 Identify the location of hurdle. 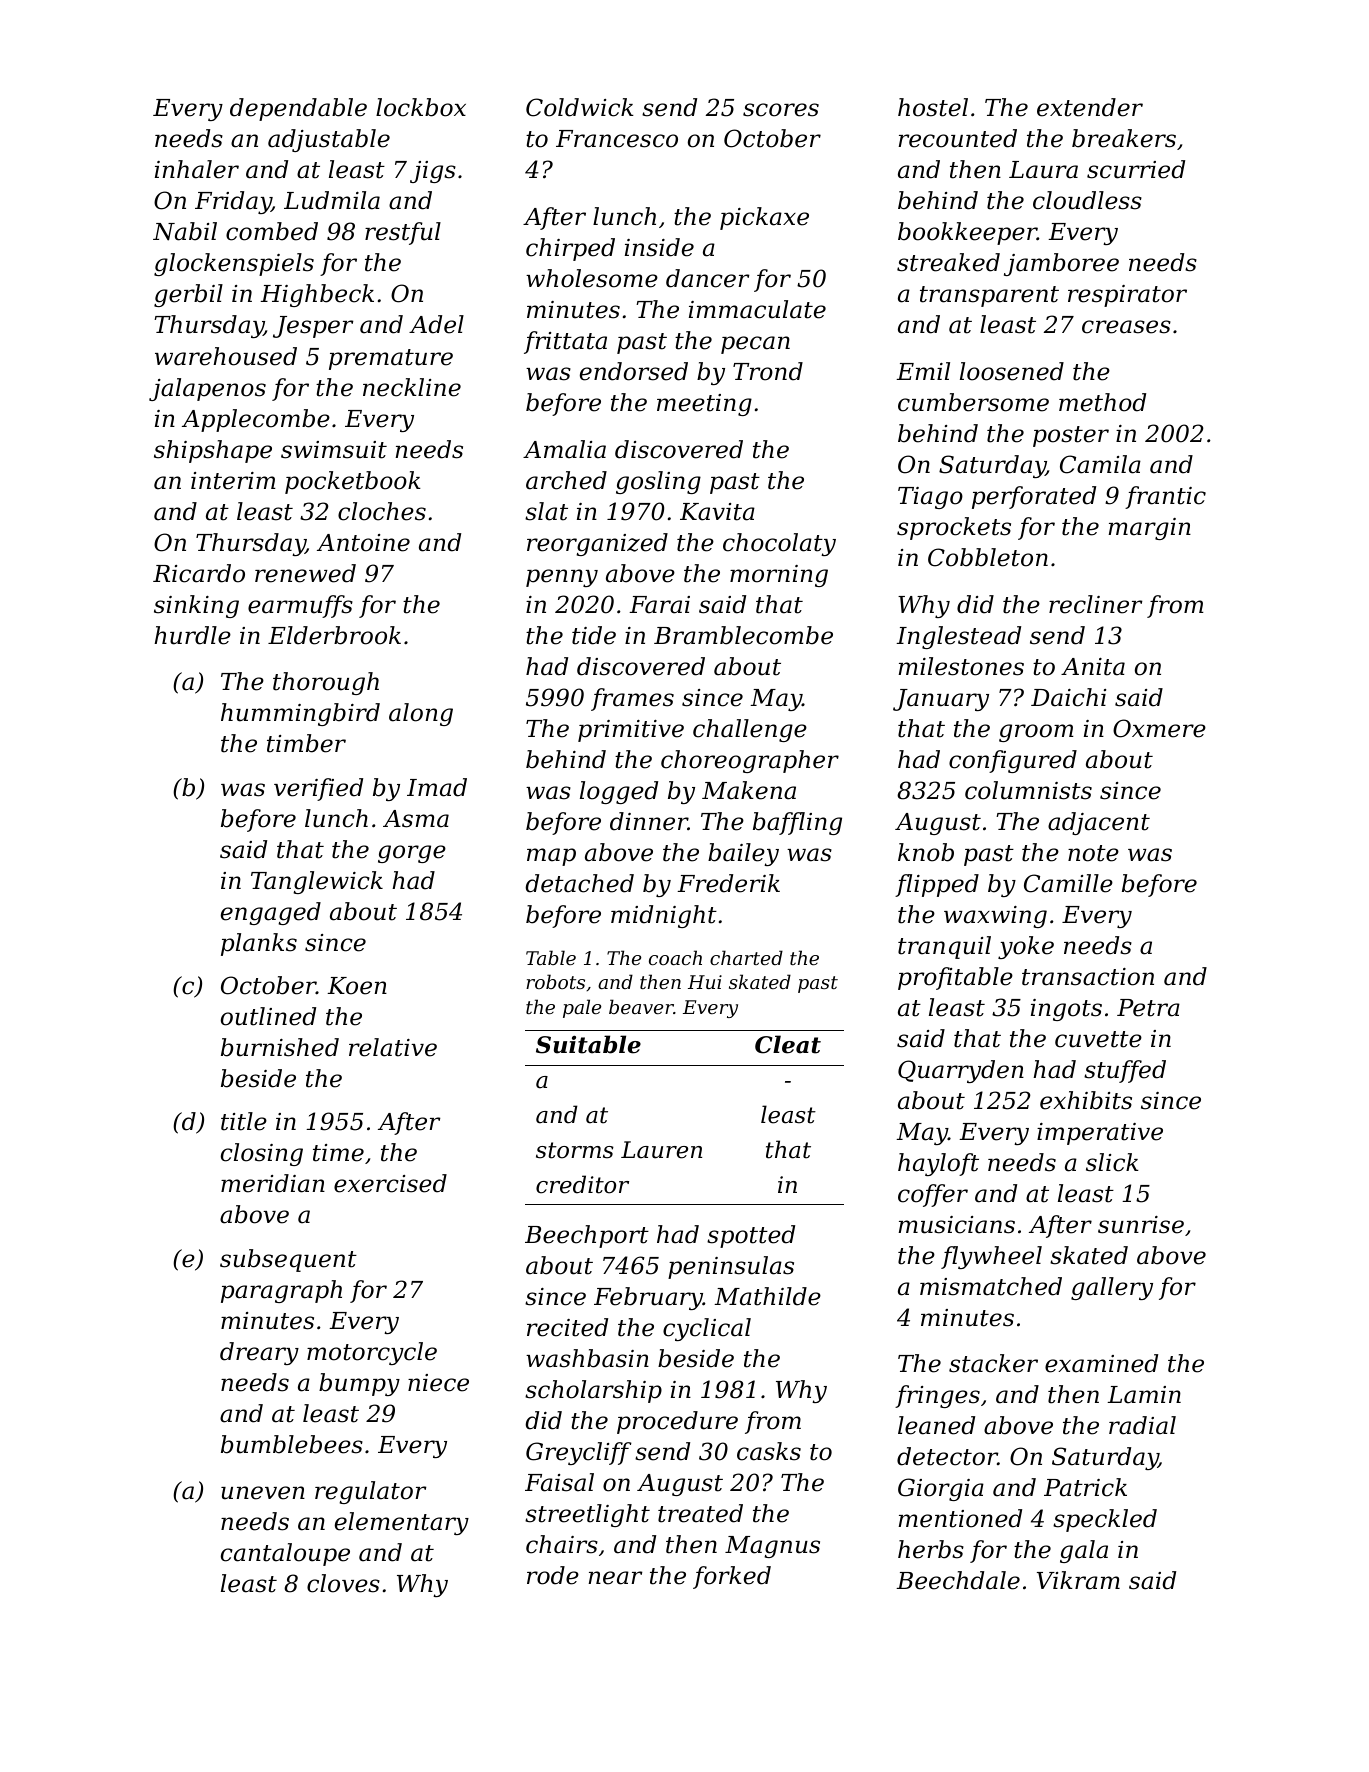
(192, 635).
